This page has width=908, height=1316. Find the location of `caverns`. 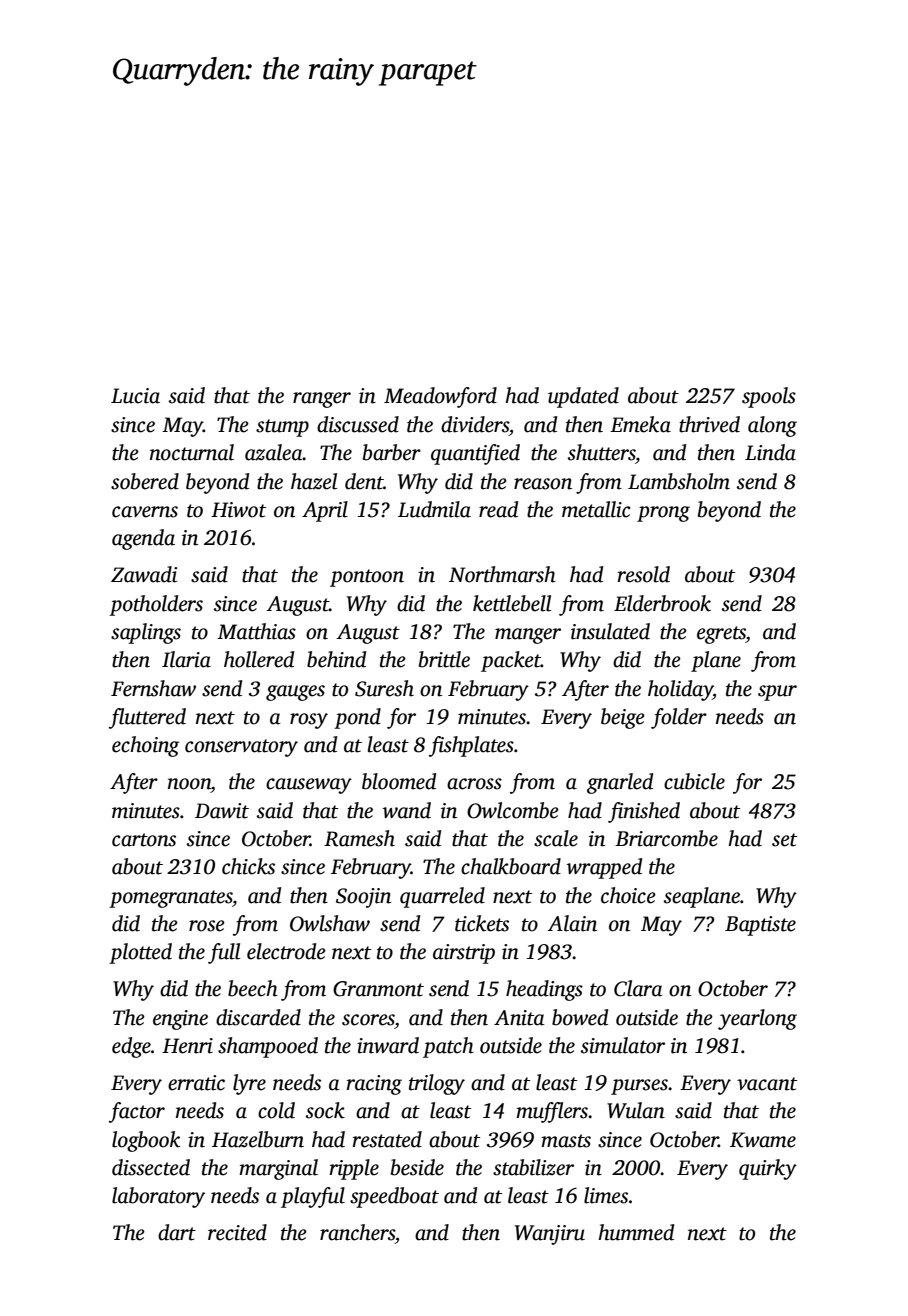

caverns is located at coordinates (145, 512).
